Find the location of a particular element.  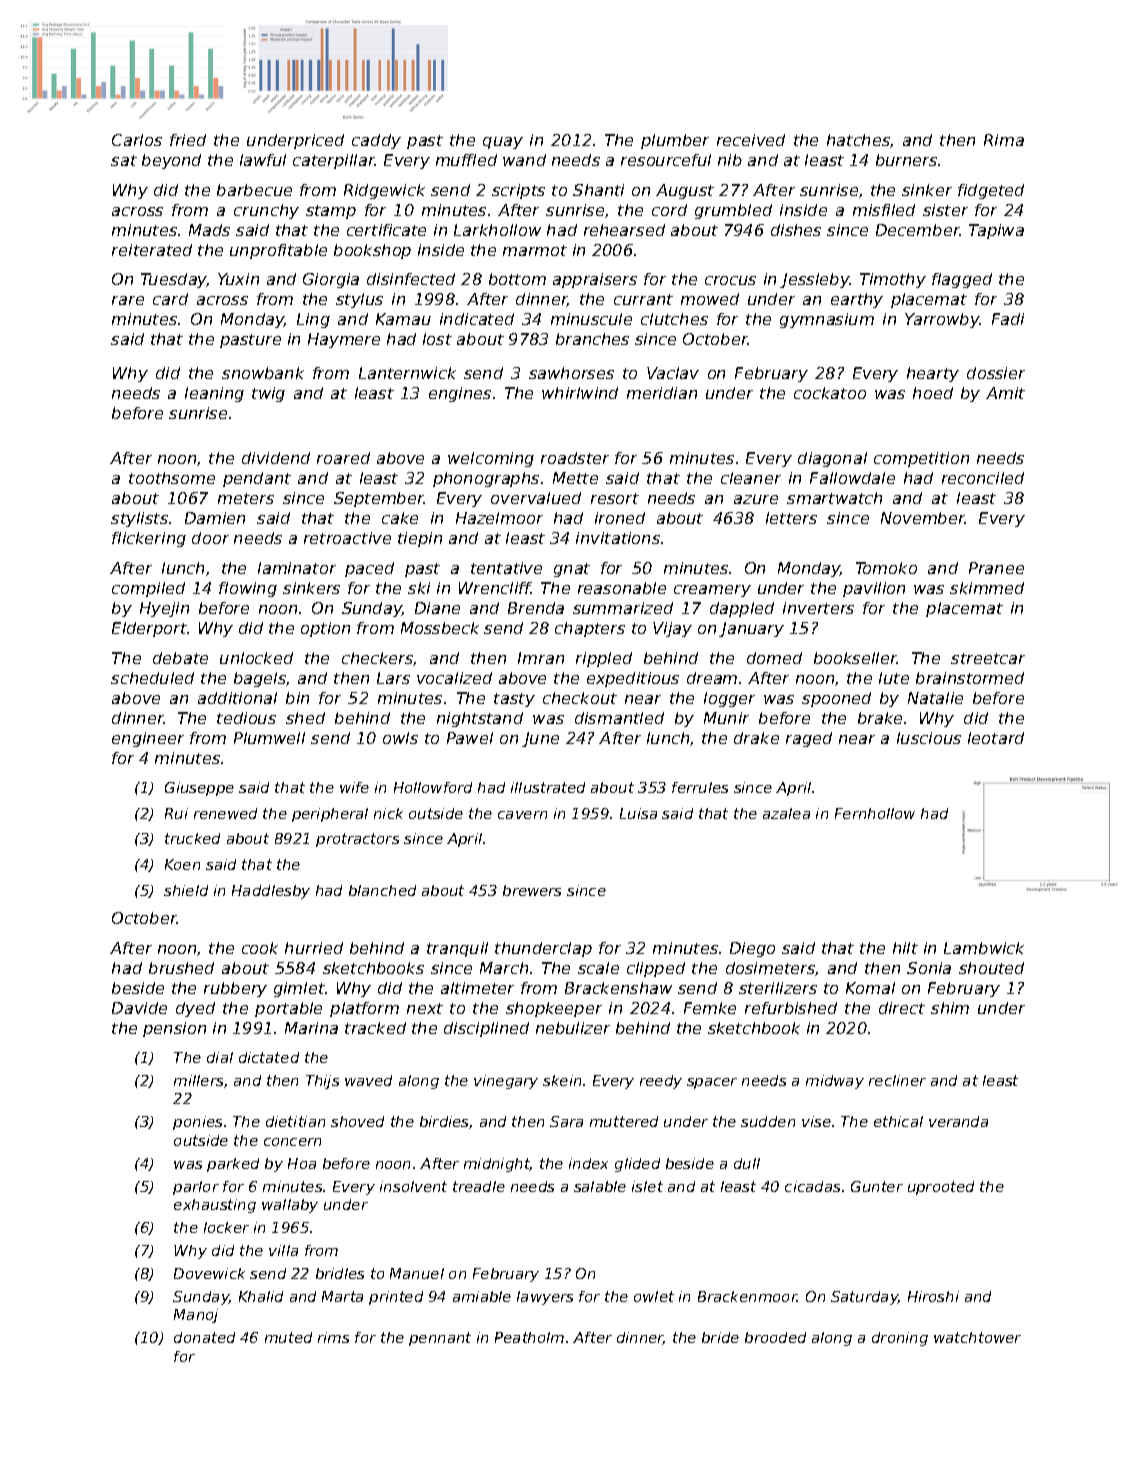

Peatholm is located at coordinates (529, 1337).
